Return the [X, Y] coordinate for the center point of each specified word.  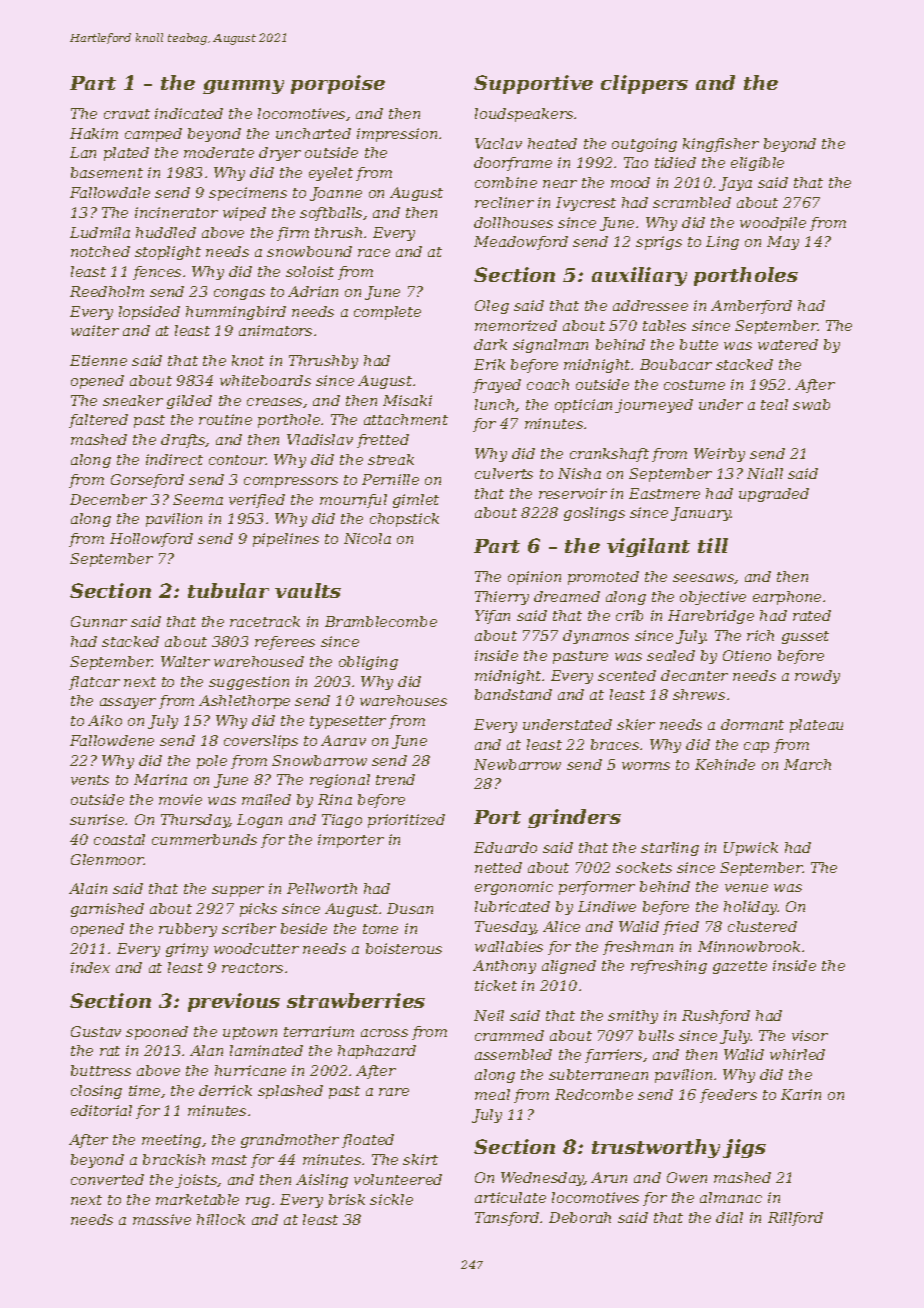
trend [395, 779]
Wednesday [542, 1179]
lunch [494, 404]
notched [100, 251]
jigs [744, 1148]
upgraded [774, 495]
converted [107, 1179]
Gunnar [99, 621]
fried [681, 928]
